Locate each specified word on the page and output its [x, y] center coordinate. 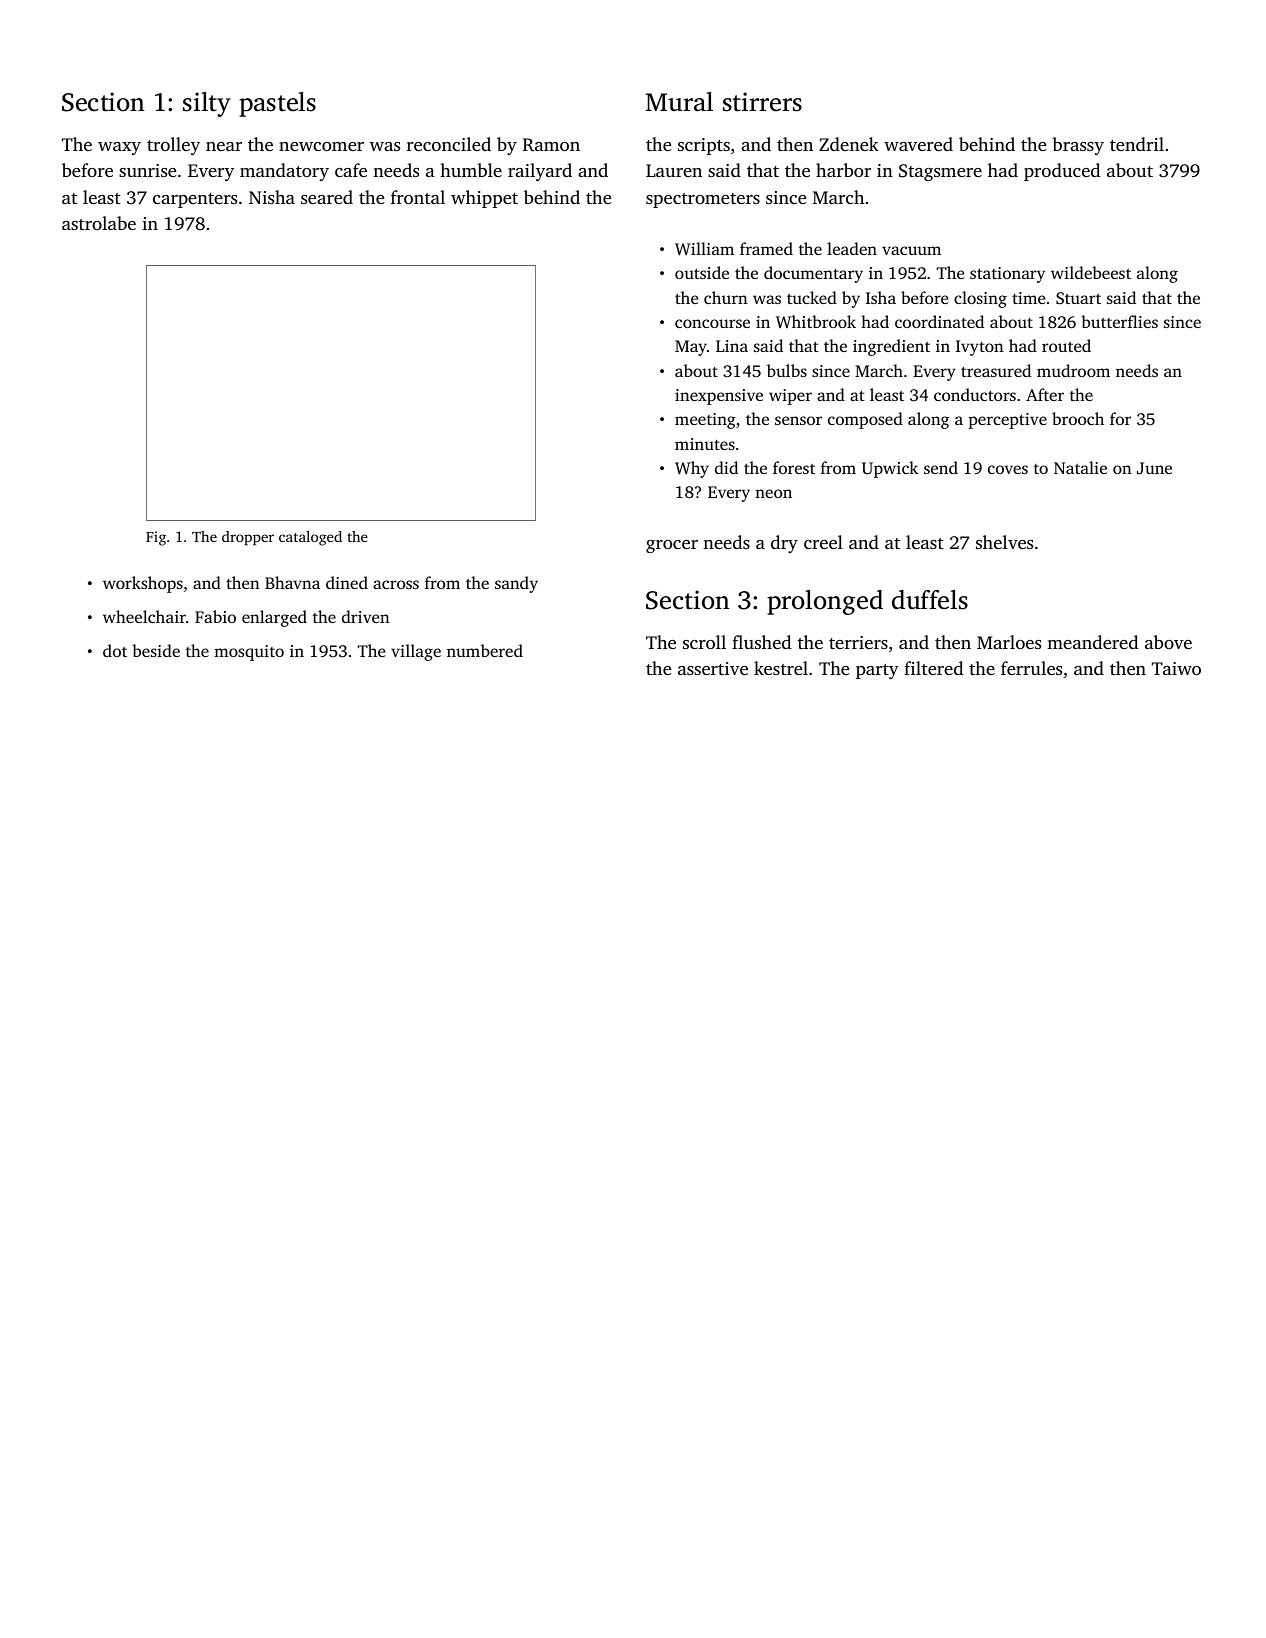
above [1168, 642]
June [1154, 468]
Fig [156, 538]
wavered [918, 144]
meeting [705, 421]
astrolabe [99, 223]
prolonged [825, 602]
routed [1066, 345]
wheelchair [144, 616]
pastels [277, 104]
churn [725, 297]
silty [207, 104]
